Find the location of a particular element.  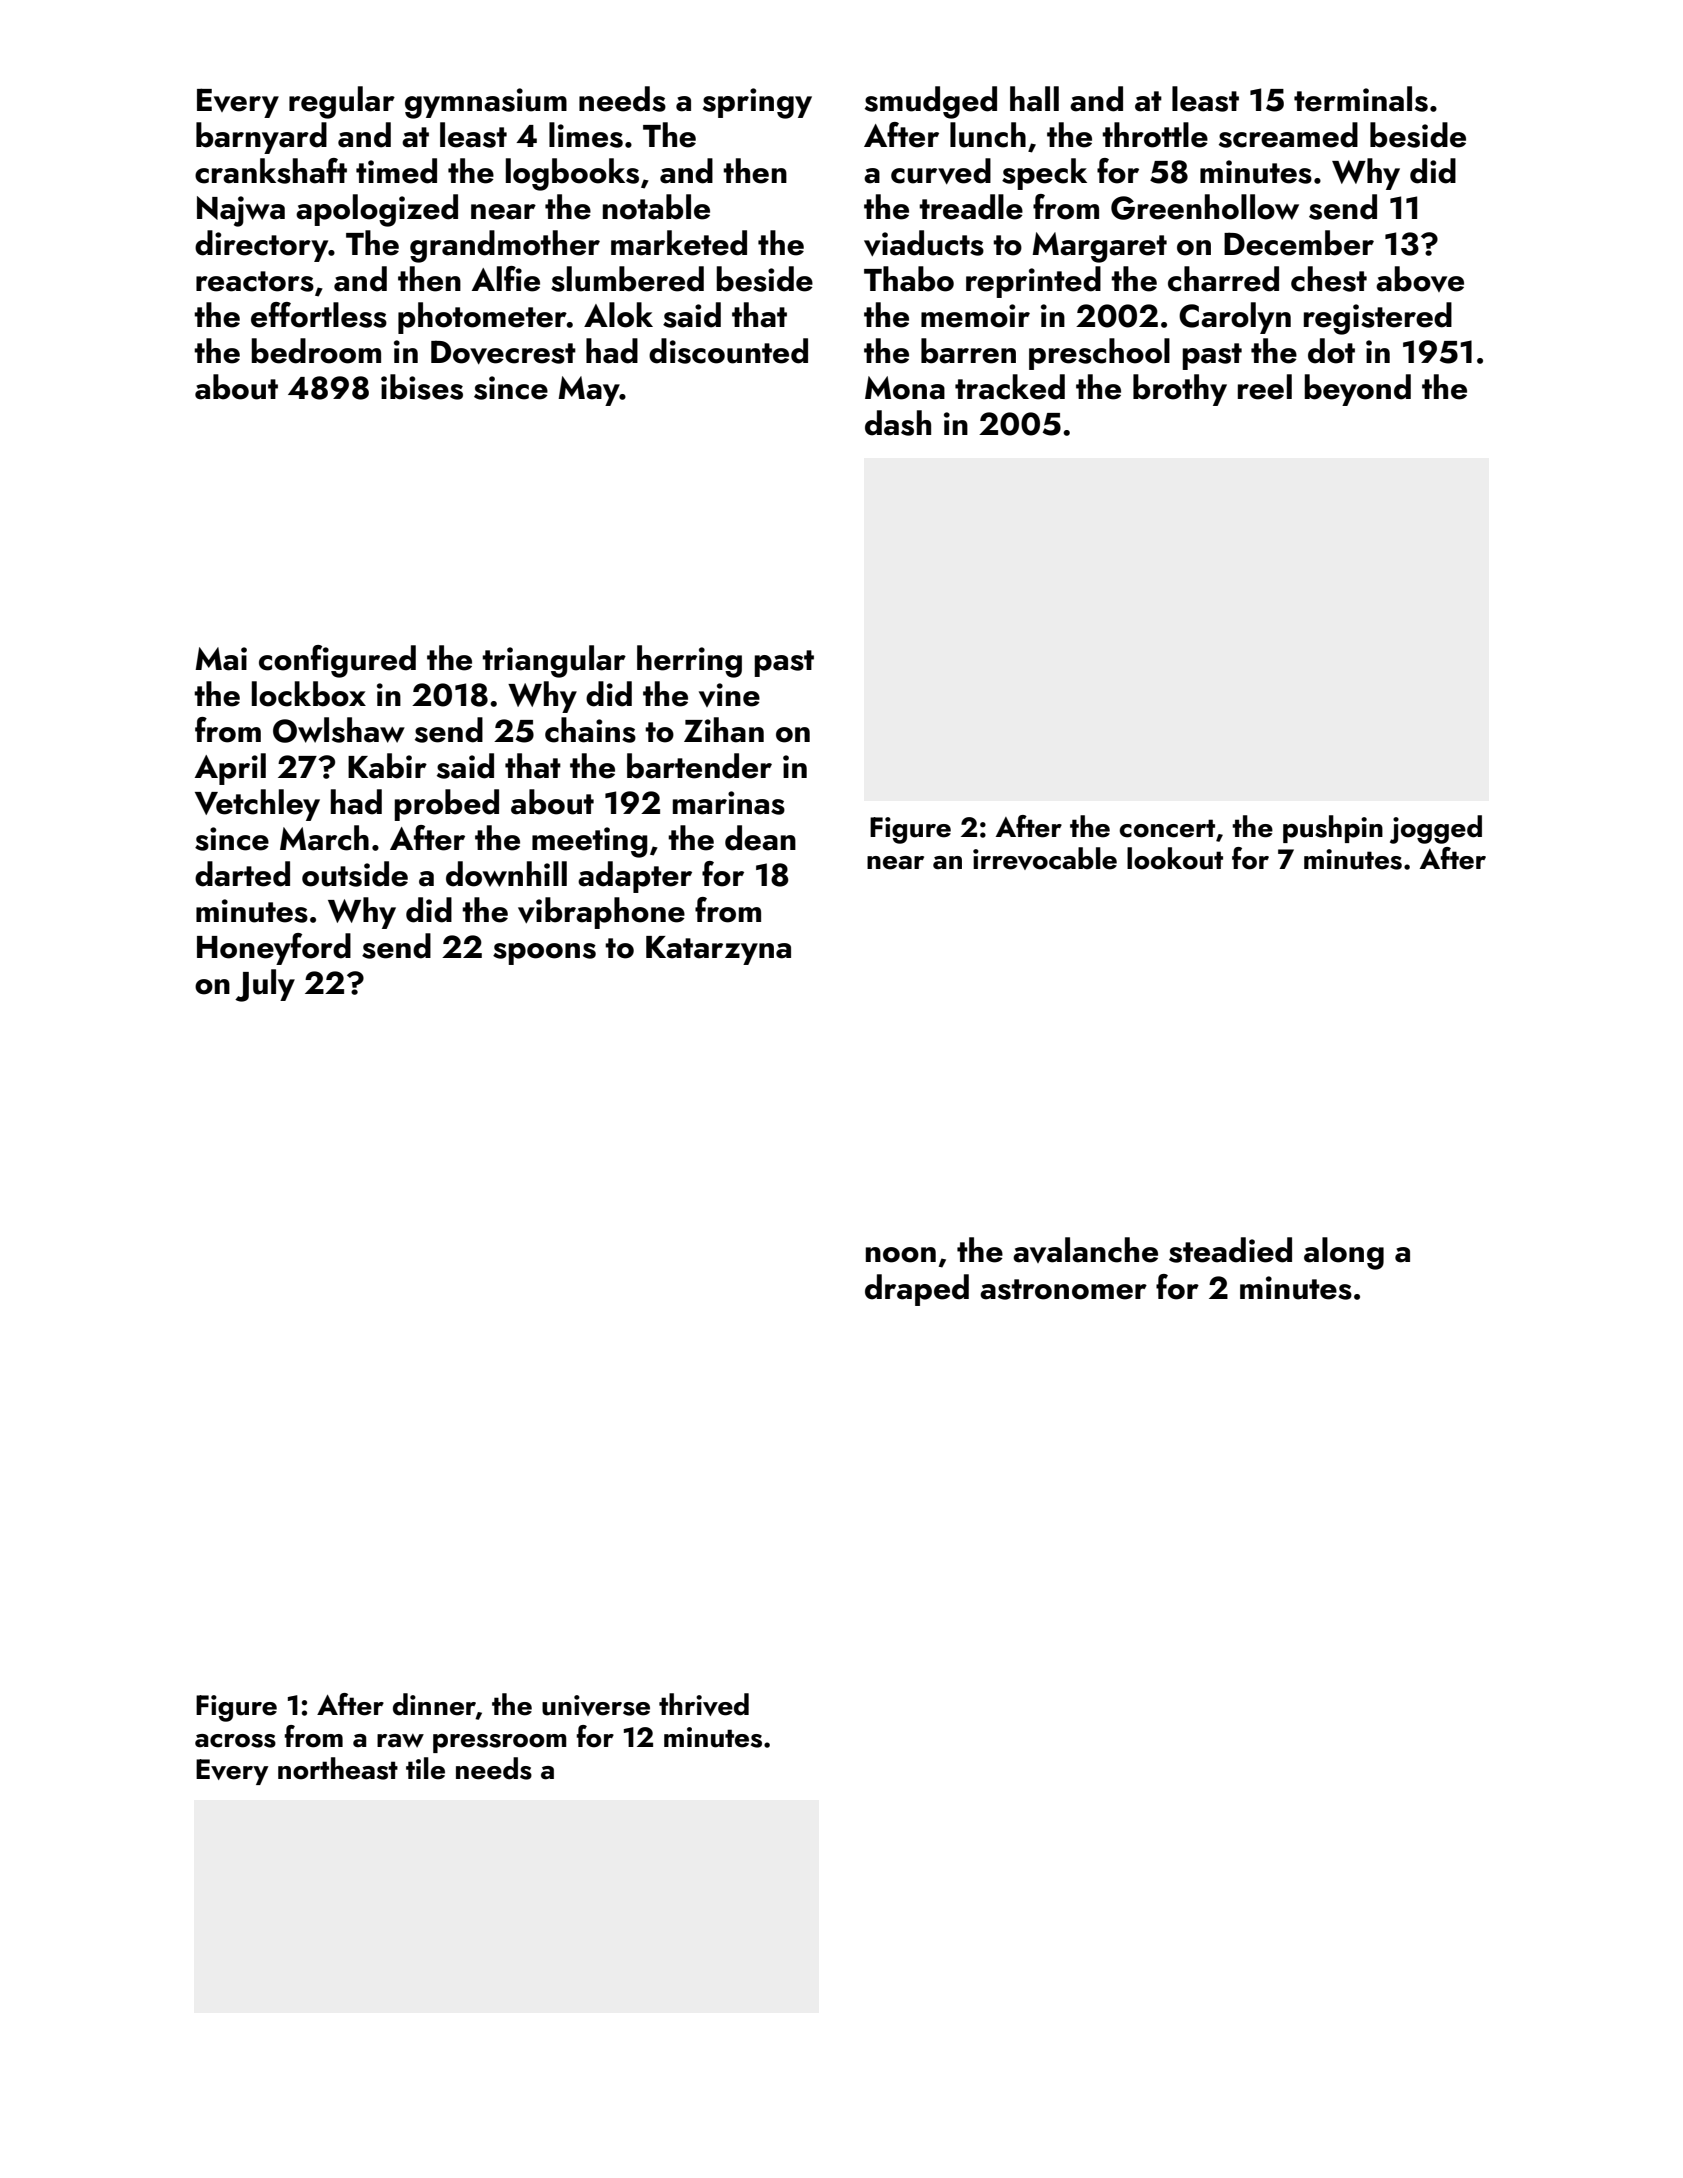

dinner is located at coordinates (434, 1704).
